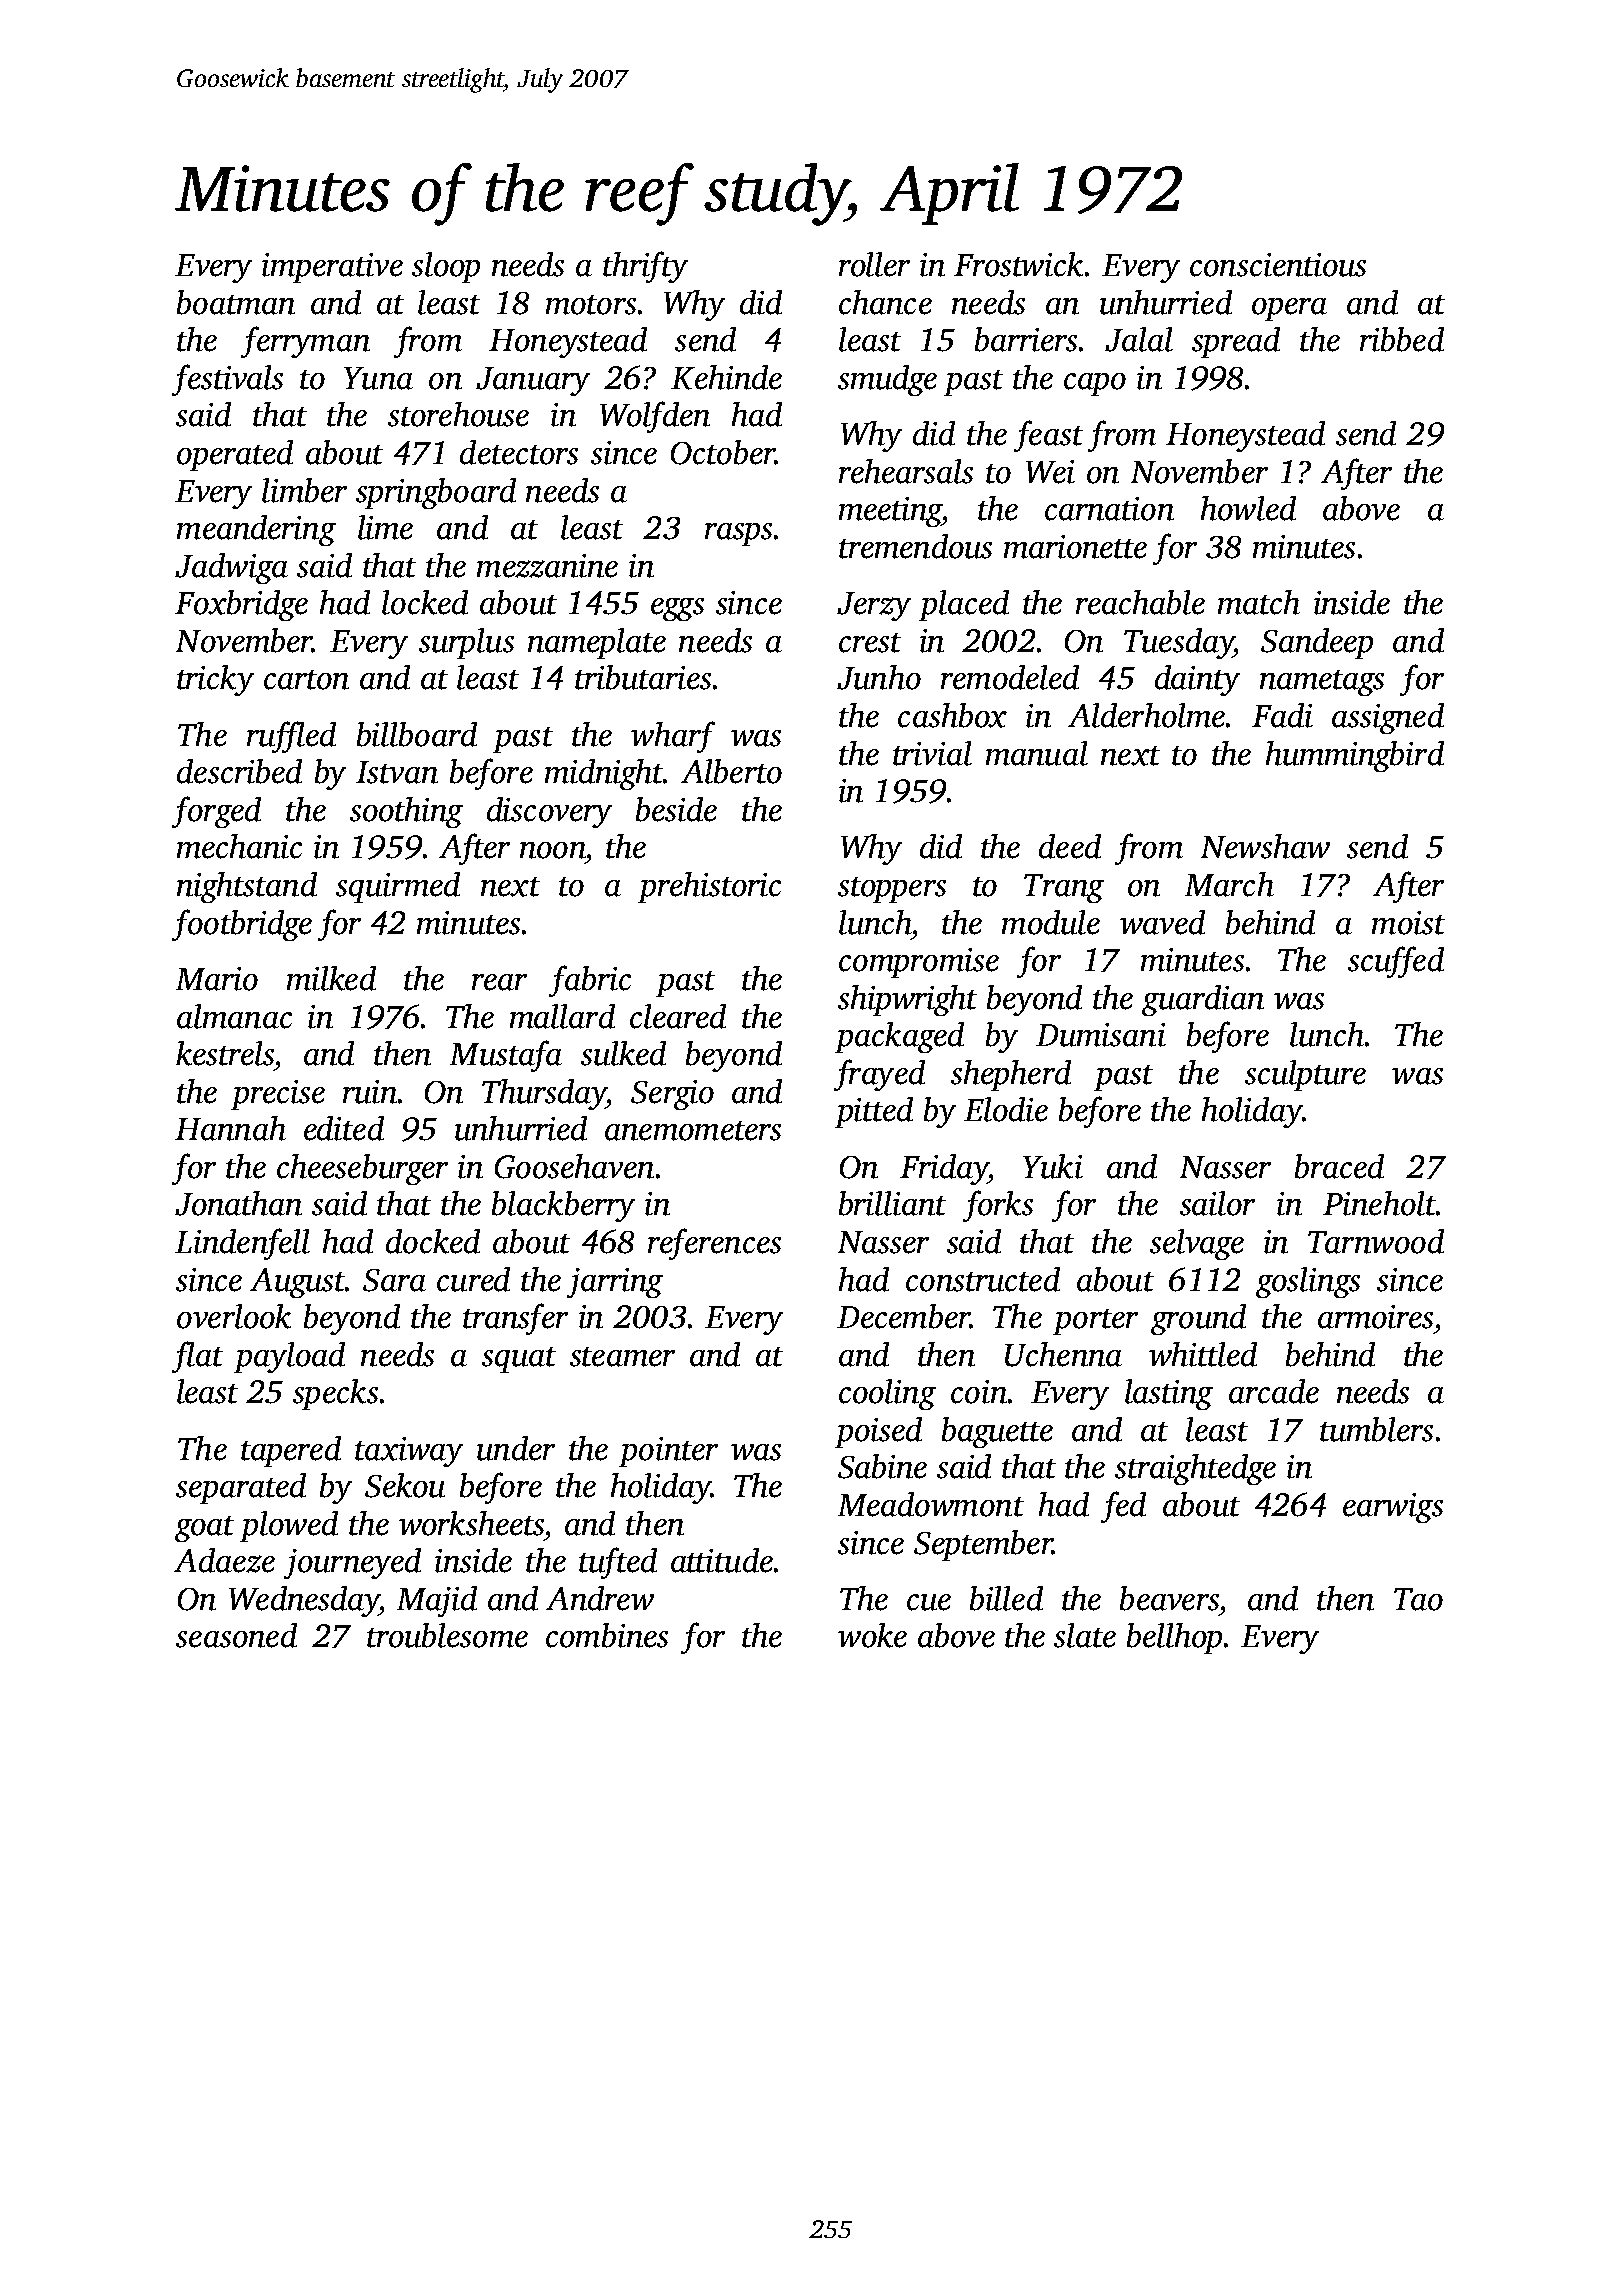 The image size is (1620, 2292). I want to click on Tao, so click(1418, 1599).
